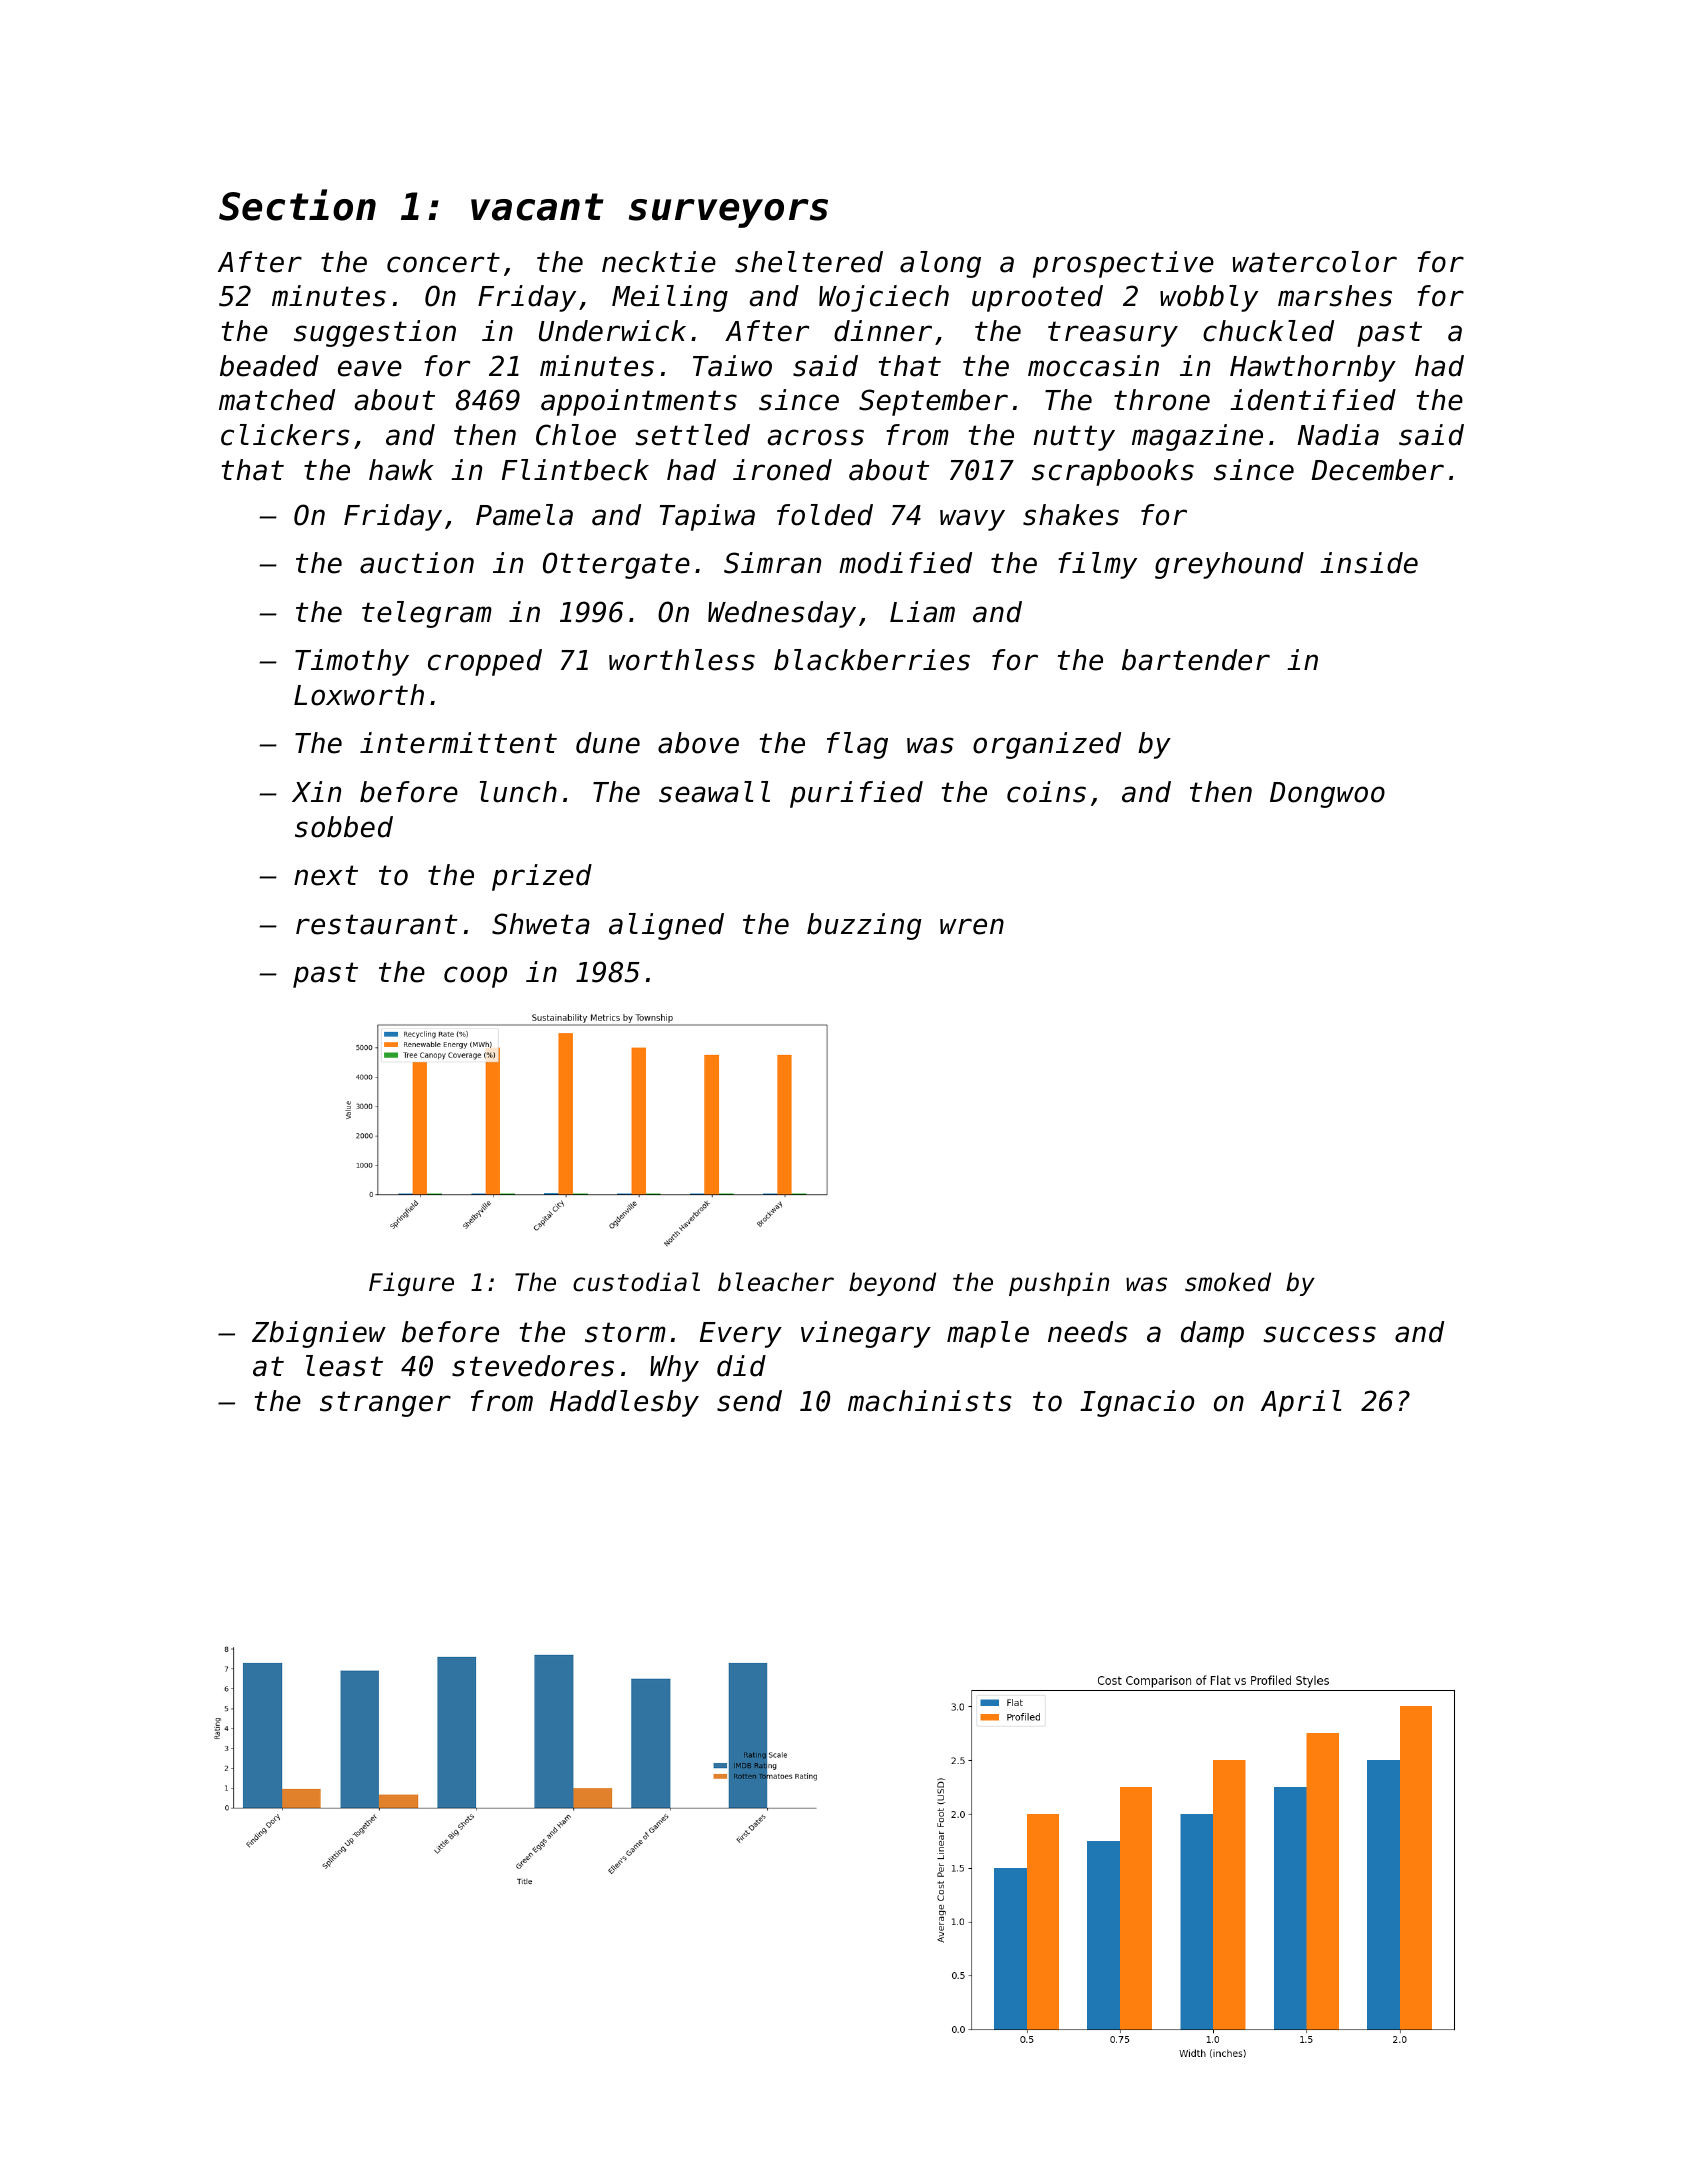 The height and width of the screenshot is (2178, 1683). What do you see at coordinates (616, 565) in the screenshot?
I see `Ottergate` at bounding box center [616, 565].
